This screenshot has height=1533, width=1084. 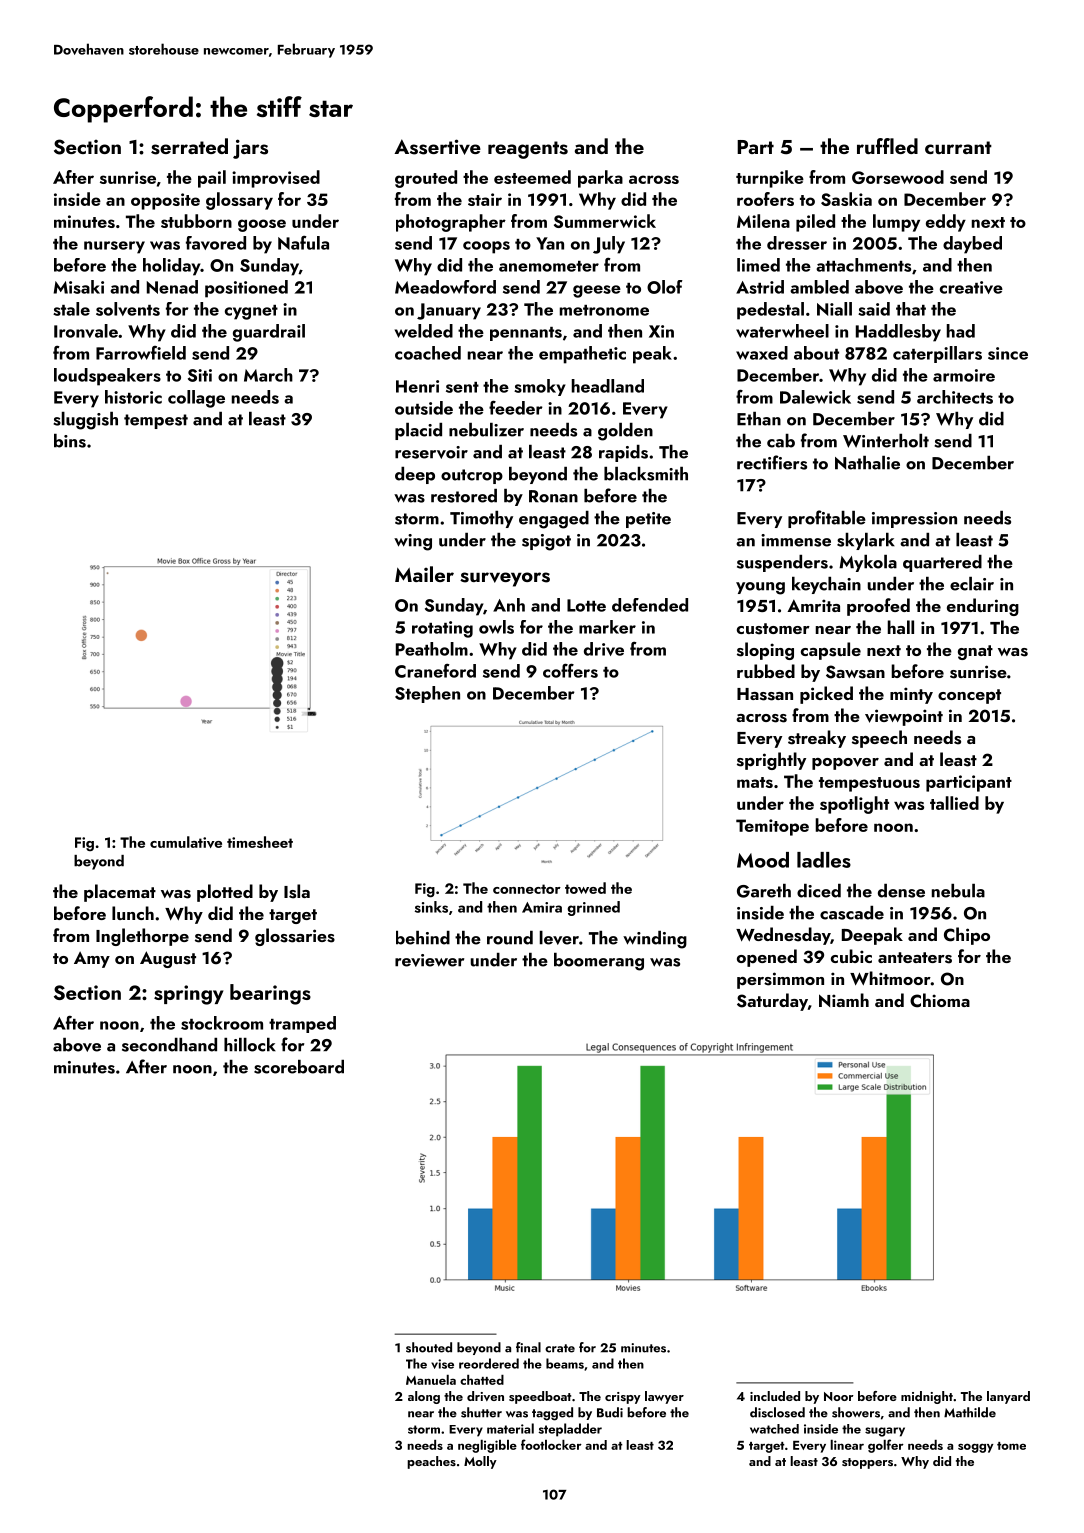 I want to click on Mood, so click(x=763, y=860).
